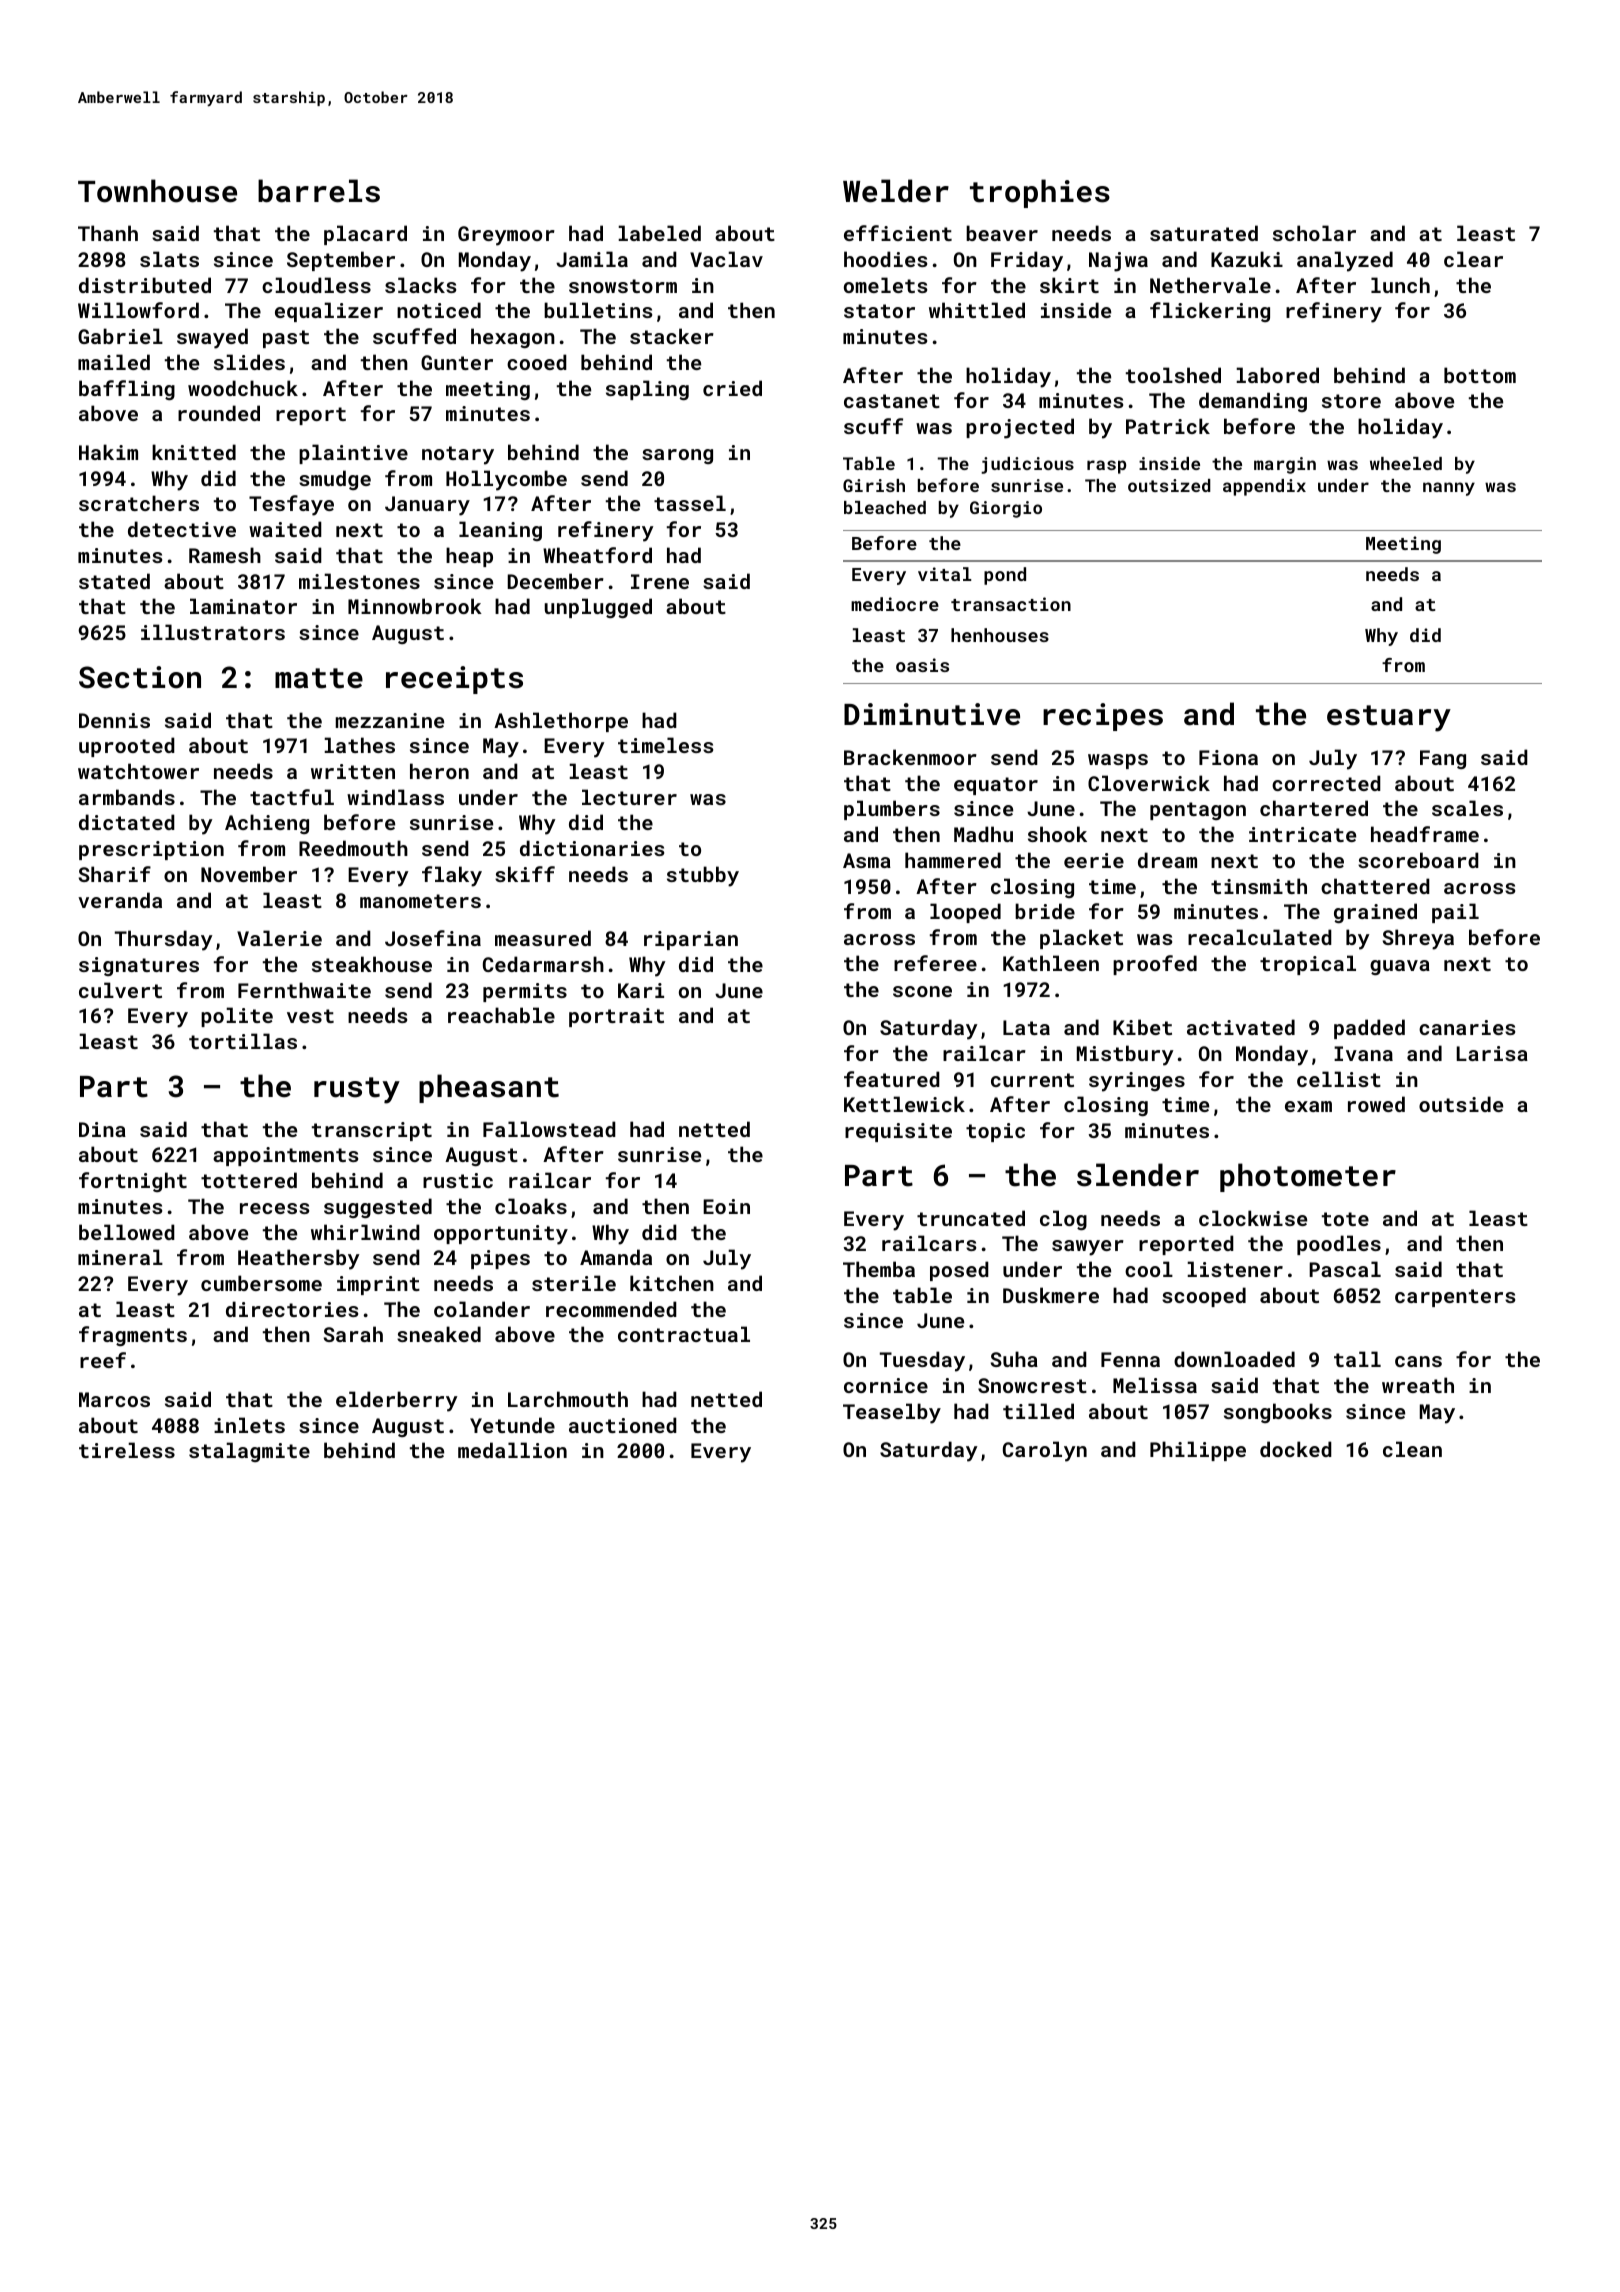  I want to click on windlass, so click(395, 797).
